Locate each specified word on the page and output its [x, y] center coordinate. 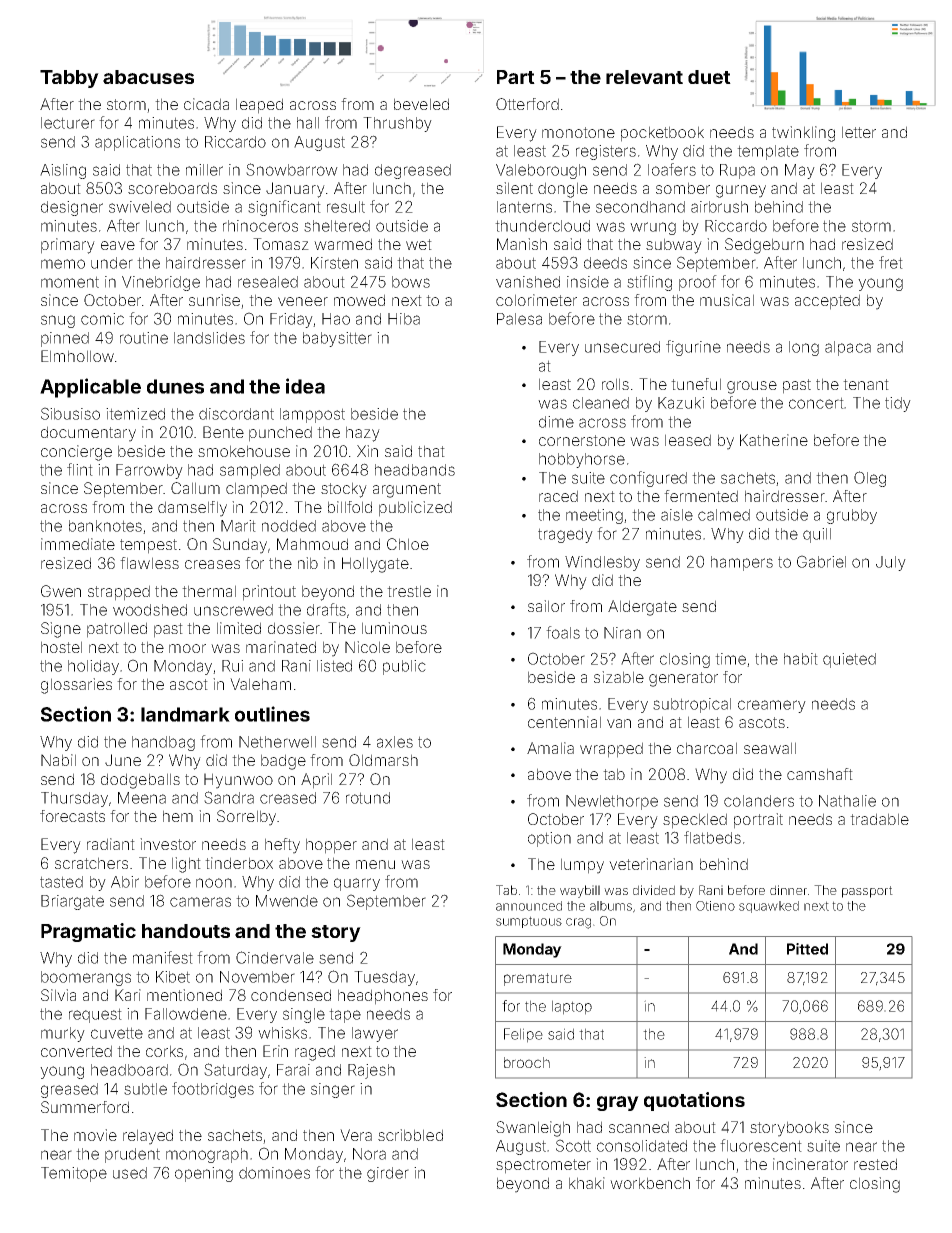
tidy [898, 404]
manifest [163, 957]
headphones [383, 997]
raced [558, 496]
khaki [587, 1183]
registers [606, 152]
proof [698, 283]
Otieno [715, 906]
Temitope [74, 1174]
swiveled [140, 207]
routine [144, 338]
